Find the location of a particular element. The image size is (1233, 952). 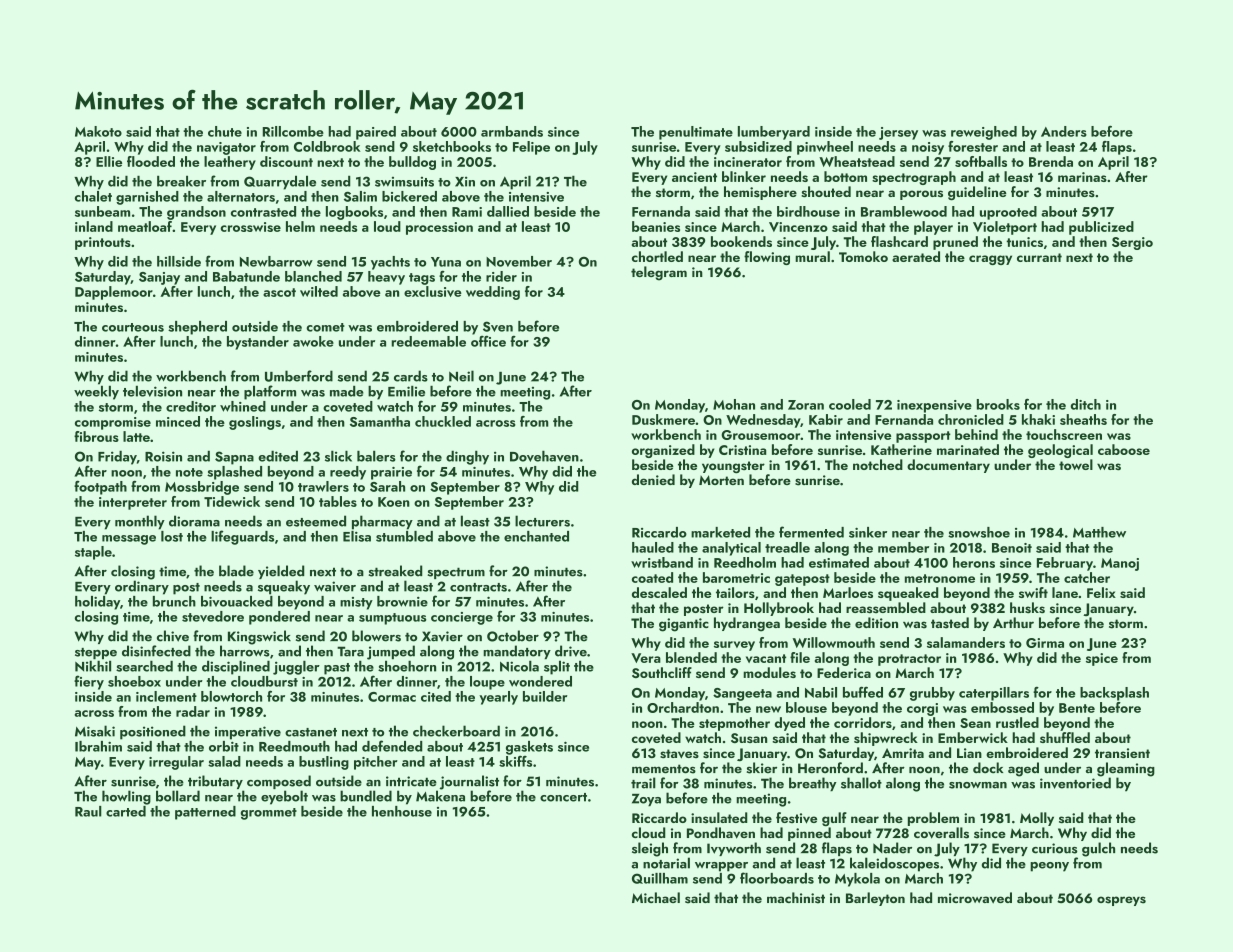

machinist is located at coordinates (796, 898).
